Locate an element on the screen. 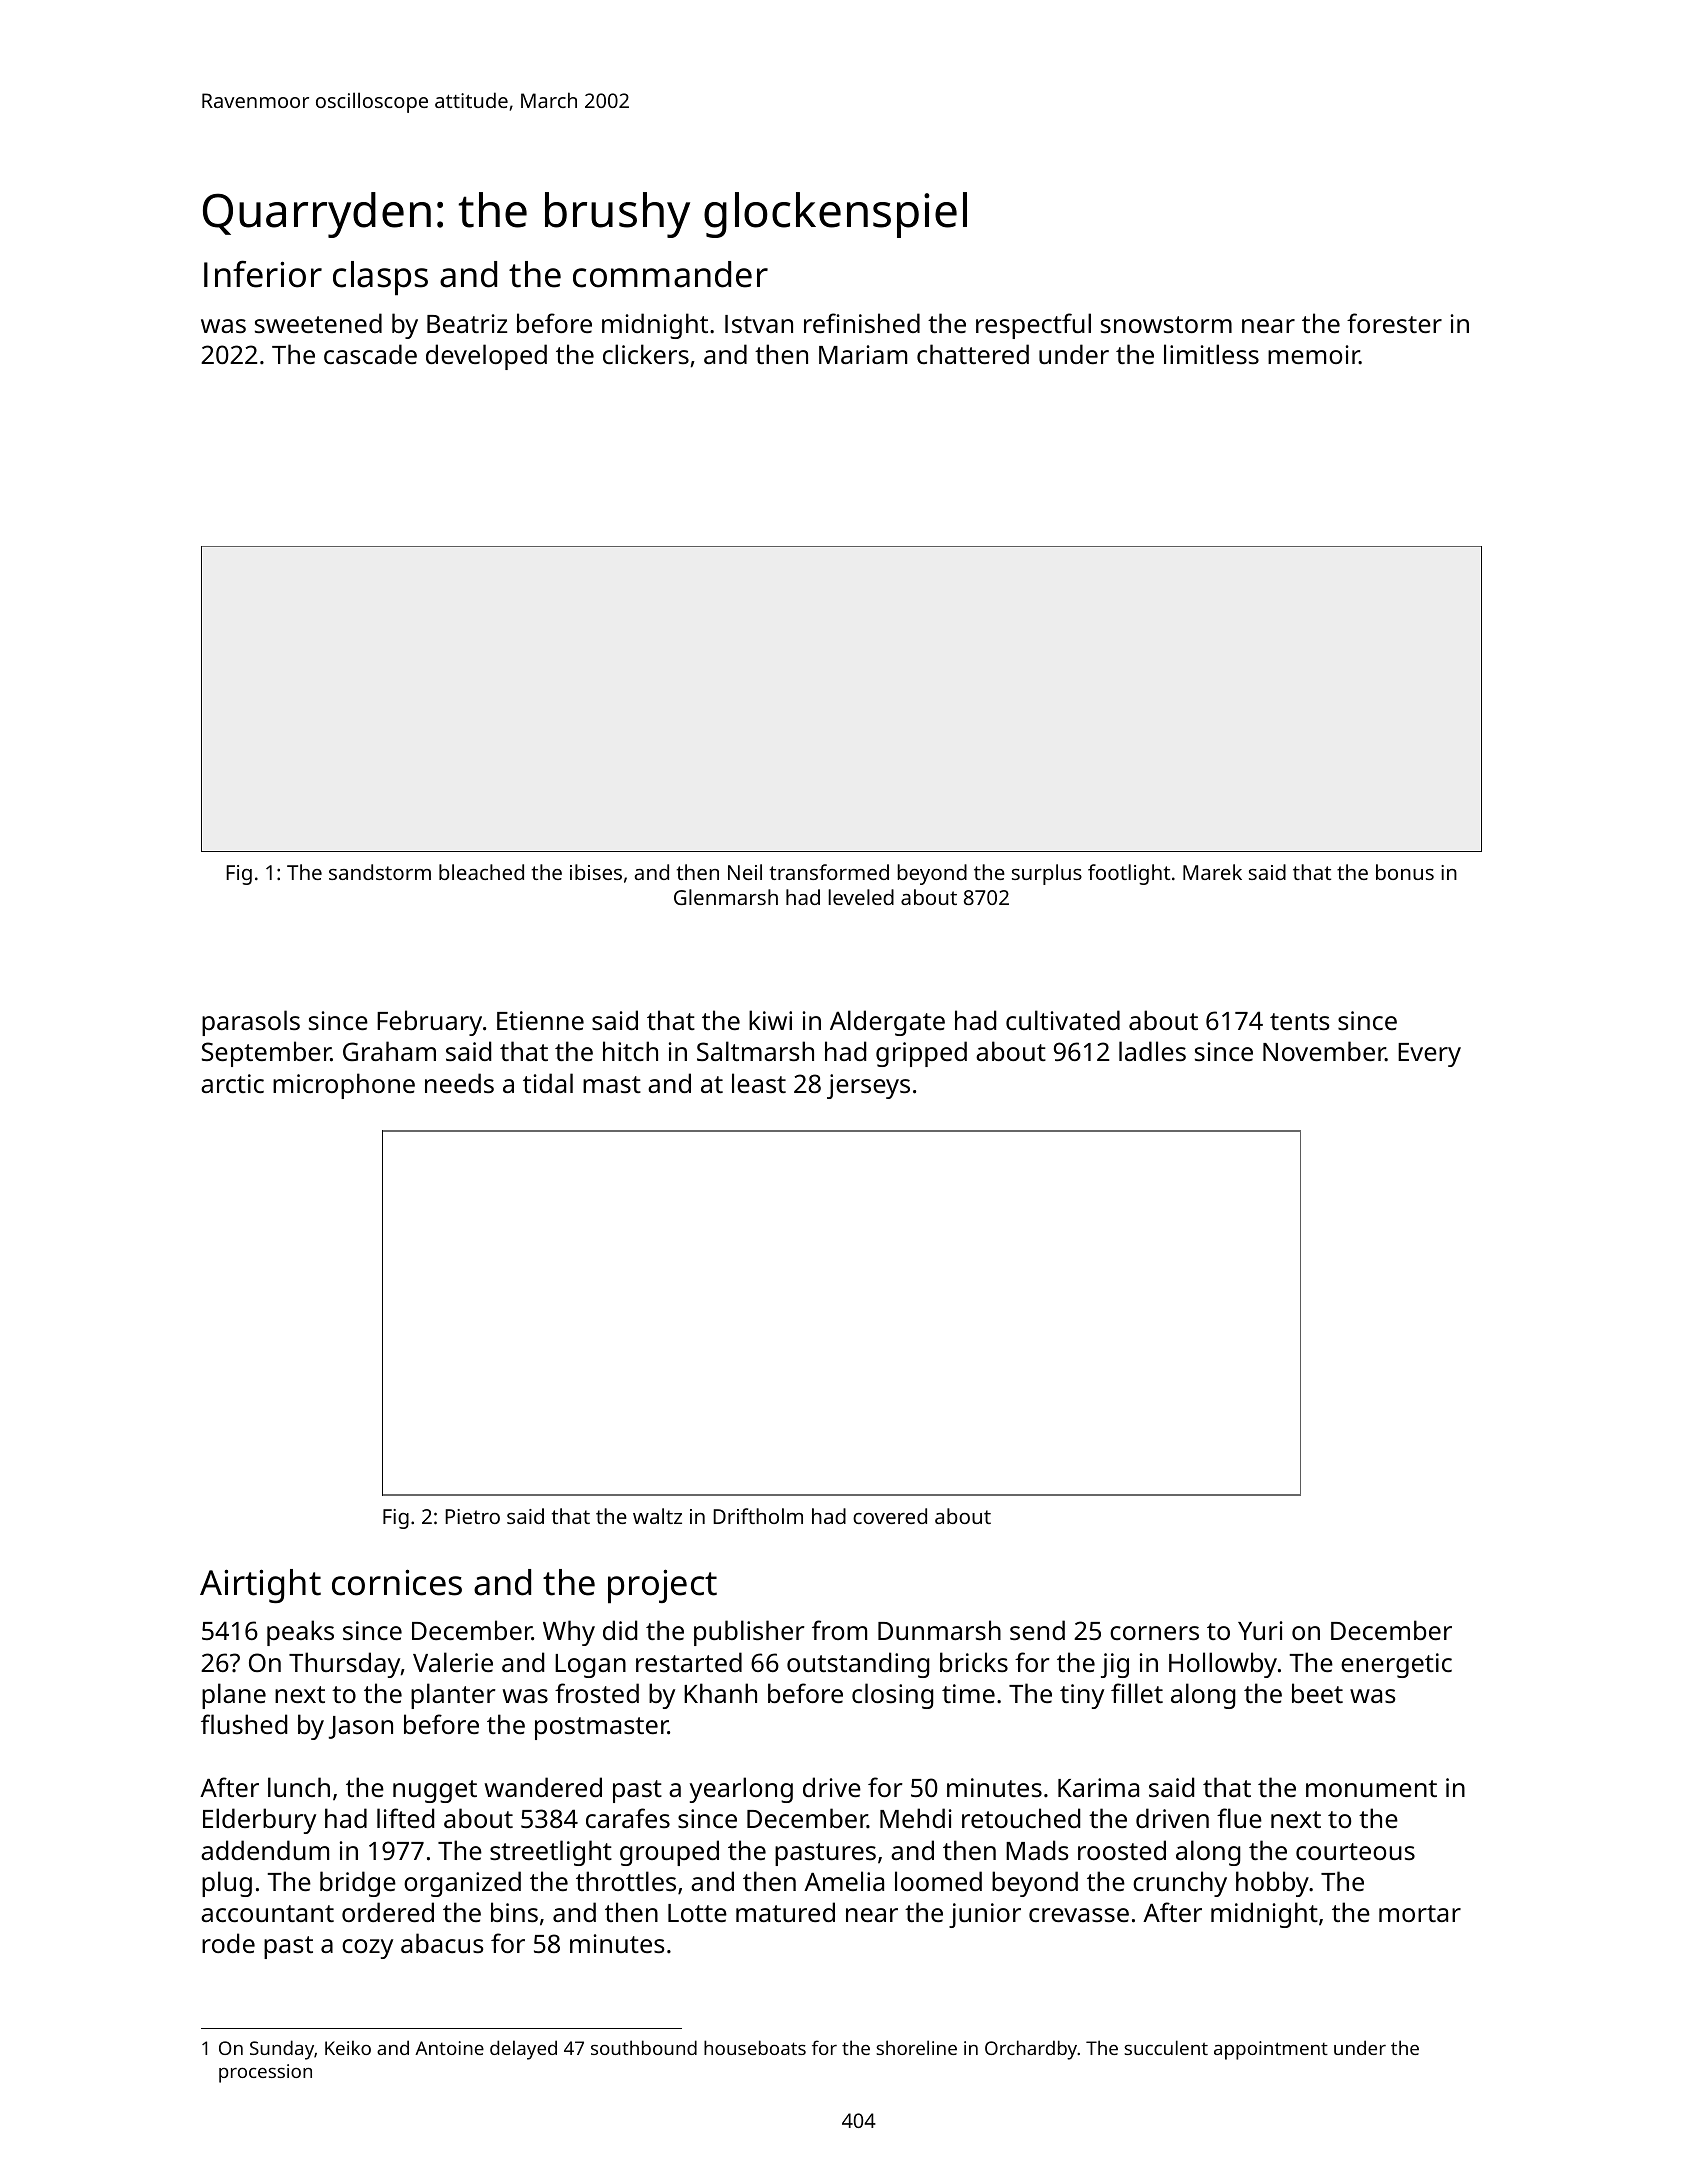  covered is located at coordinates (890, 1516).
